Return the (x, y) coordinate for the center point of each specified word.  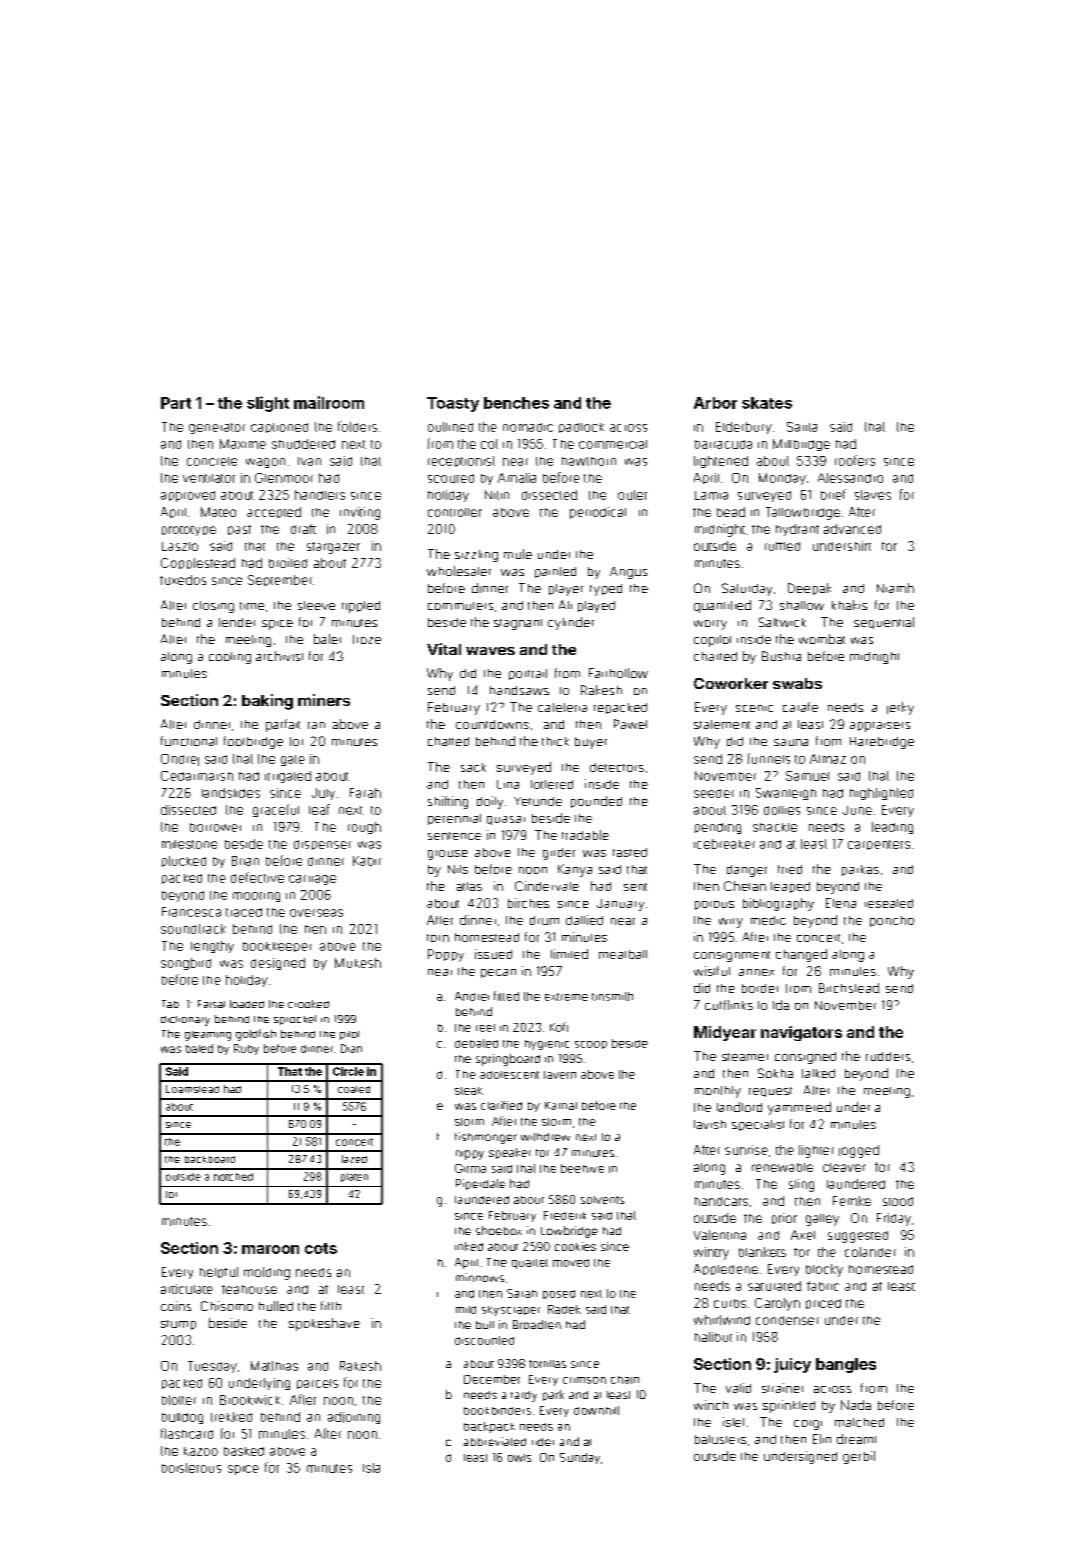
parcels (317, 1384)
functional (189, 741)
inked (469, 1246)
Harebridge (882, 743)
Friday (894, 1219)
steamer (745, 1057)
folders (357, 426)
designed (278, 964)
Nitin (497, 495)
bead (731, 512)
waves (490, 651)
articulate (187, 1289)
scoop (591, 1045)
